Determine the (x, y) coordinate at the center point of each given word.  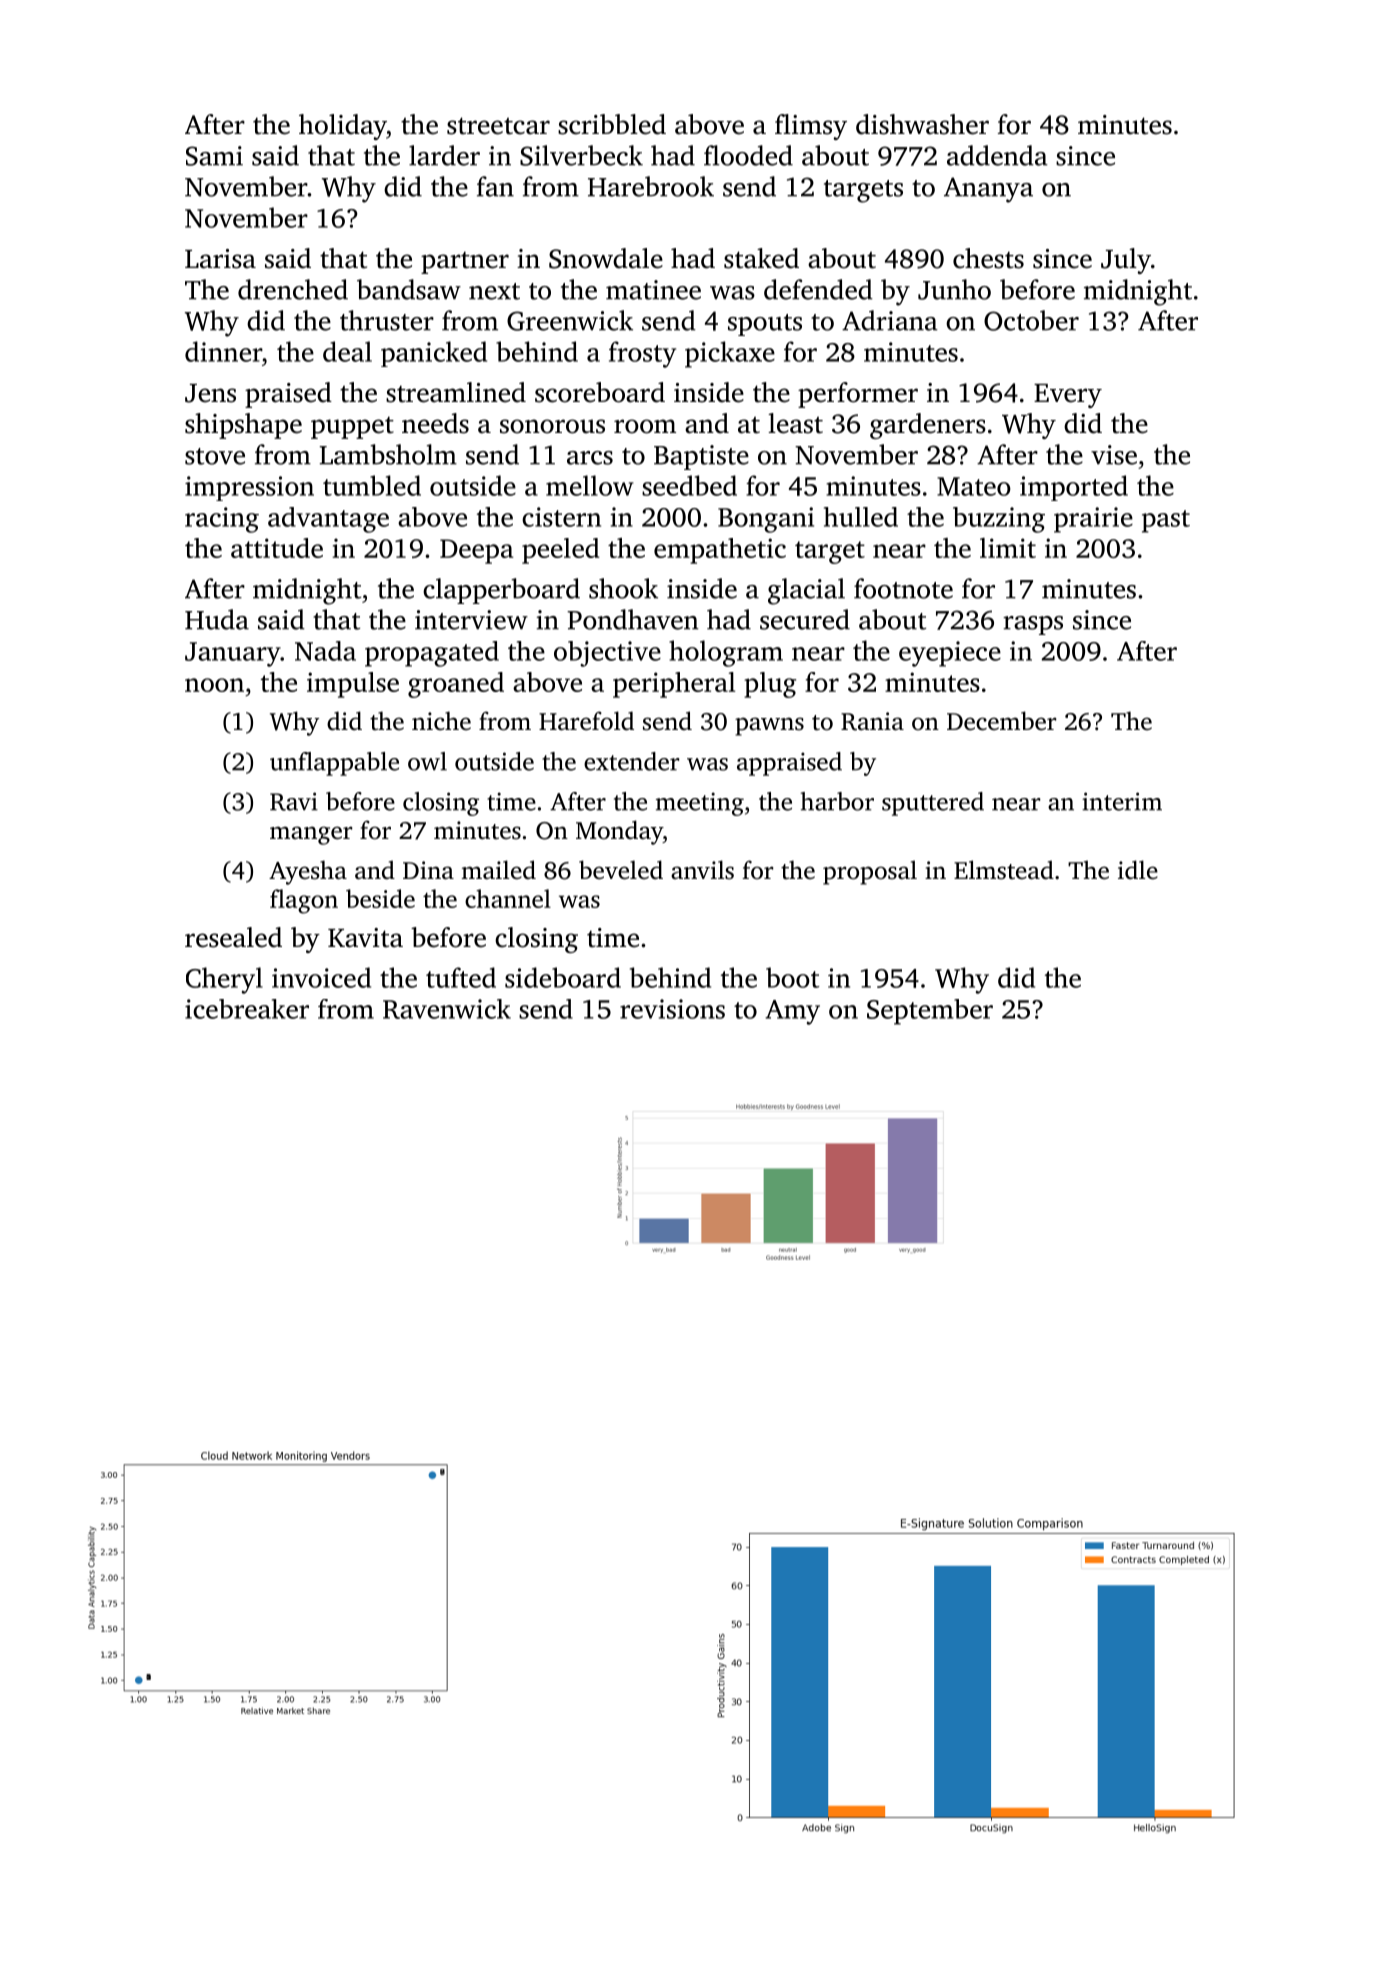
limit (1008, 548)
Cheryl (224, 980)
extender (631, 761)
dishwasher (922, 124)
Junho (954, 289)
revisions (672, 1009)
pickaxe (730, 354)
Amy (792, 1012)
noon (214, 685)
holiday (343, 127)
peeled (560, 551)
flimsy (811, 127)
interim (1122, 801)
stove (215, 456)
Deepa (476, 551)
